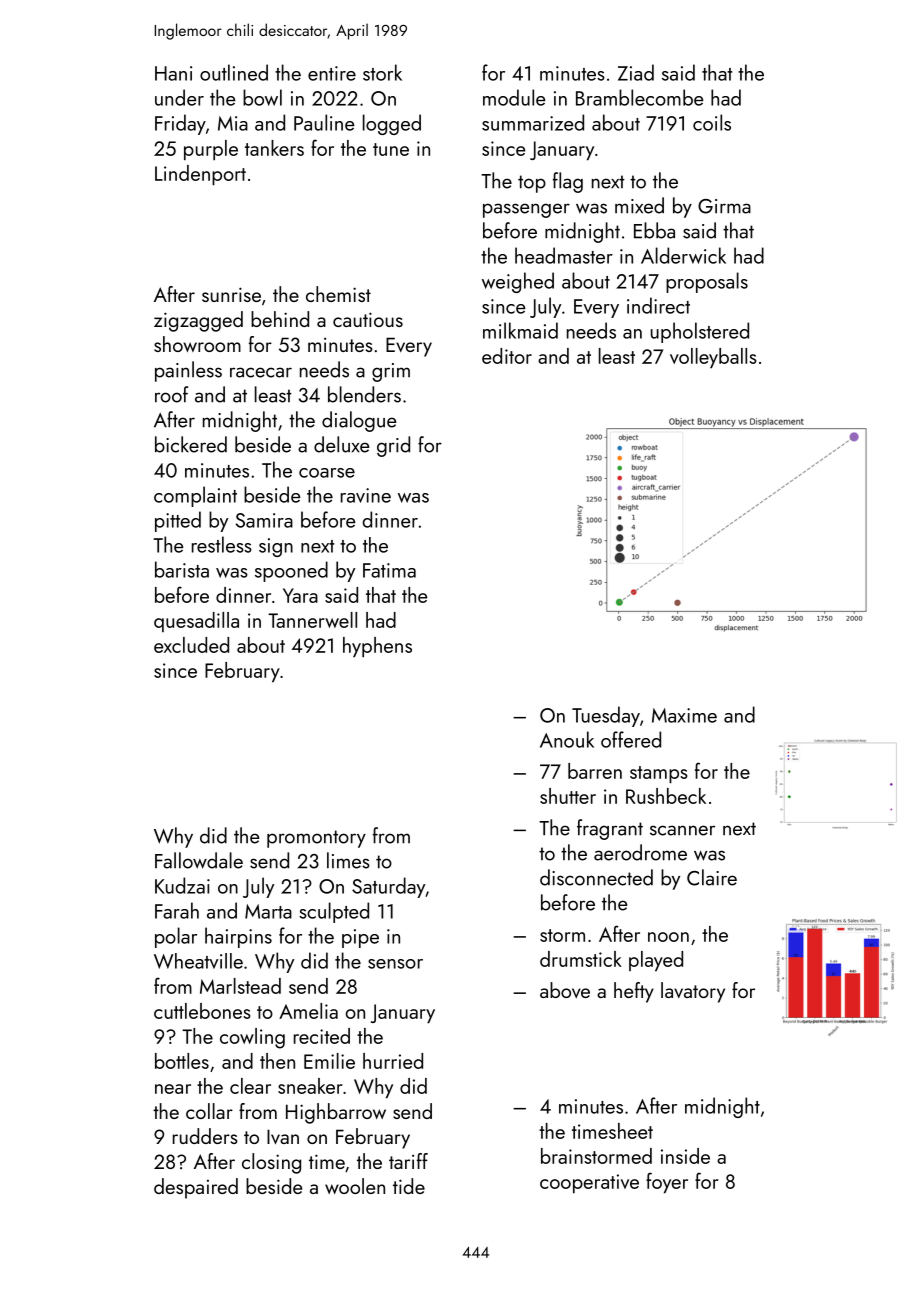 This page has height=1311, width=924. I want to click on despaired, so click(196, 1188).
